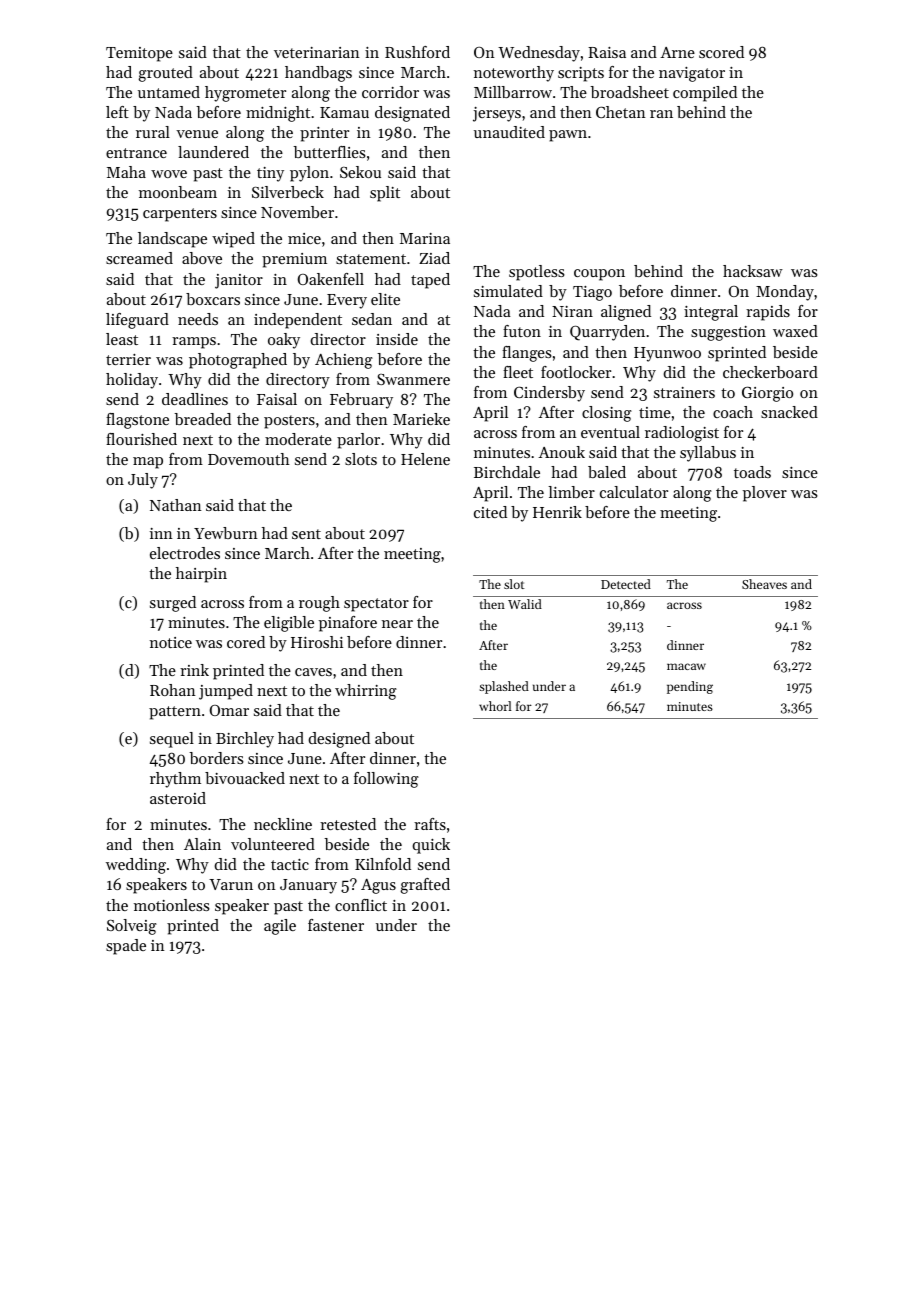  What do you see at coordinates (122, 339) in the document?
I see `least` at bounding box center [122, 339].
